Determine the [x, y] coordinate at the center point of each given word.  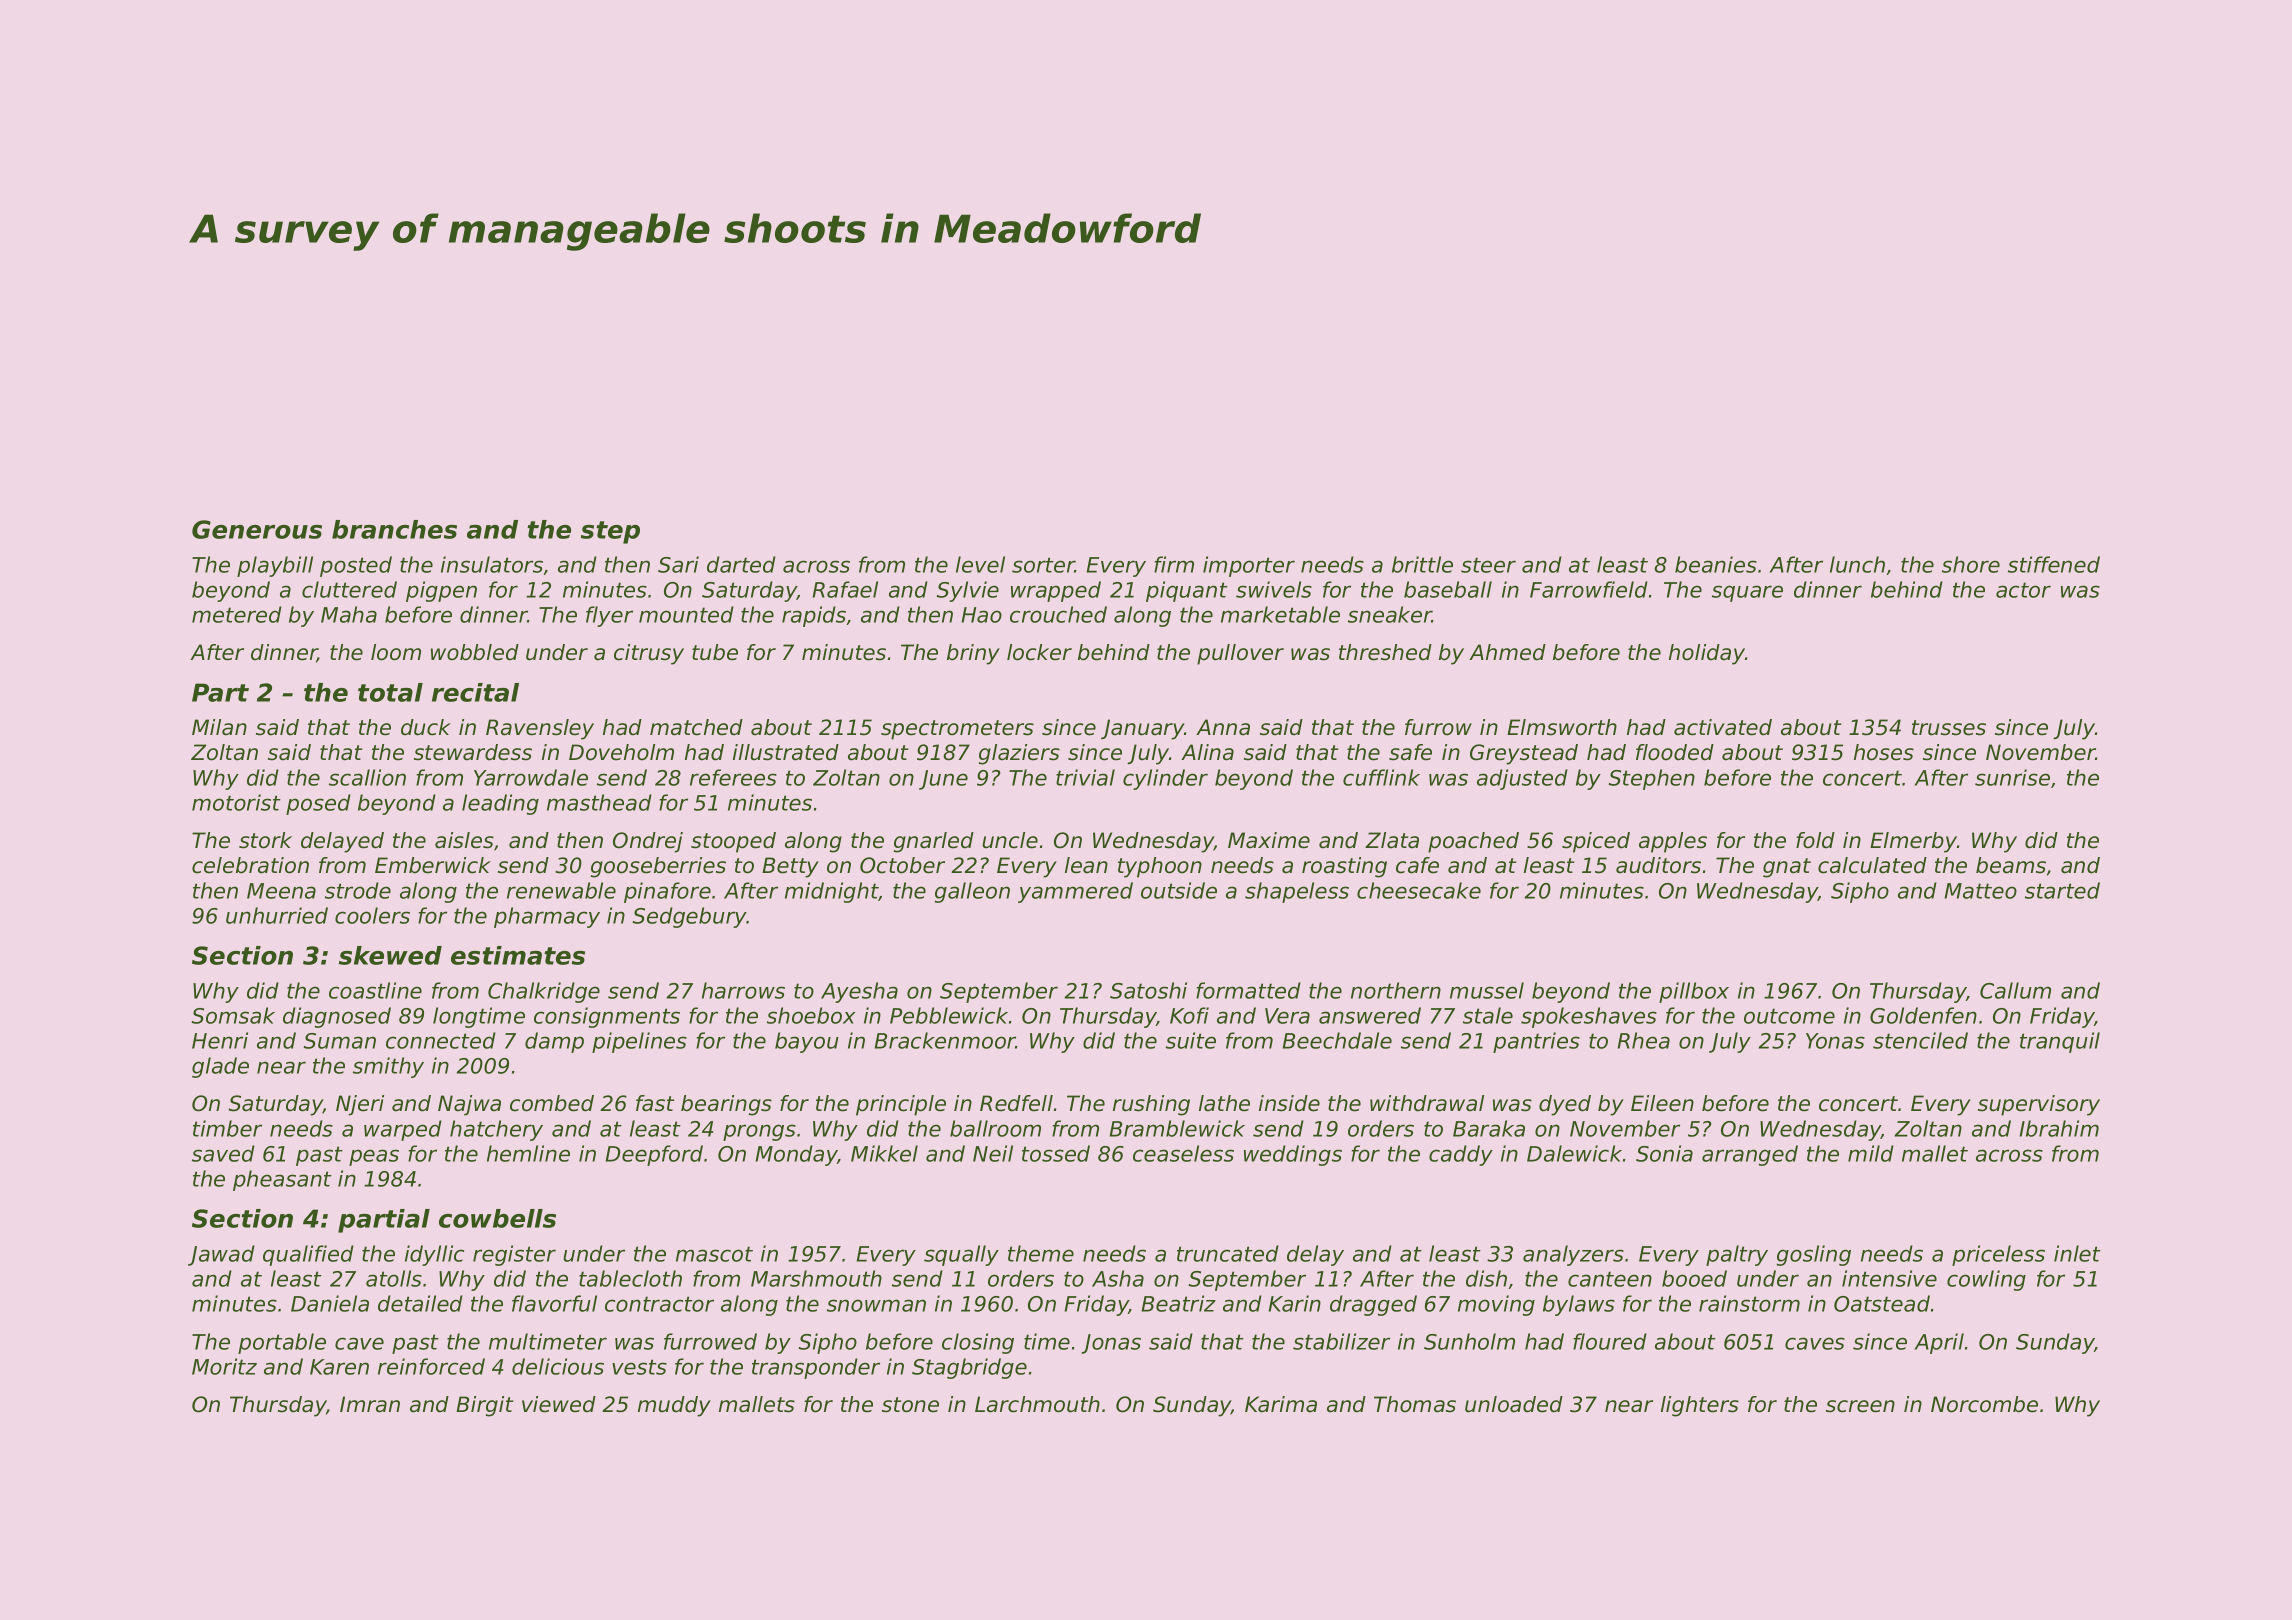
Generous [257, 529]
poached [1473, 842]
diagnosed [337, 1017]
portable [282, 1343]
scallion [367, 777]
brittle [1422, 564]
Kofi [1189, 1015]
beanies [1716, 564]
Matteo [1981, 891]
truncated [1228, 1253]
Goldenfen [1923, 1015]
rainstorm [1749, 1303]
